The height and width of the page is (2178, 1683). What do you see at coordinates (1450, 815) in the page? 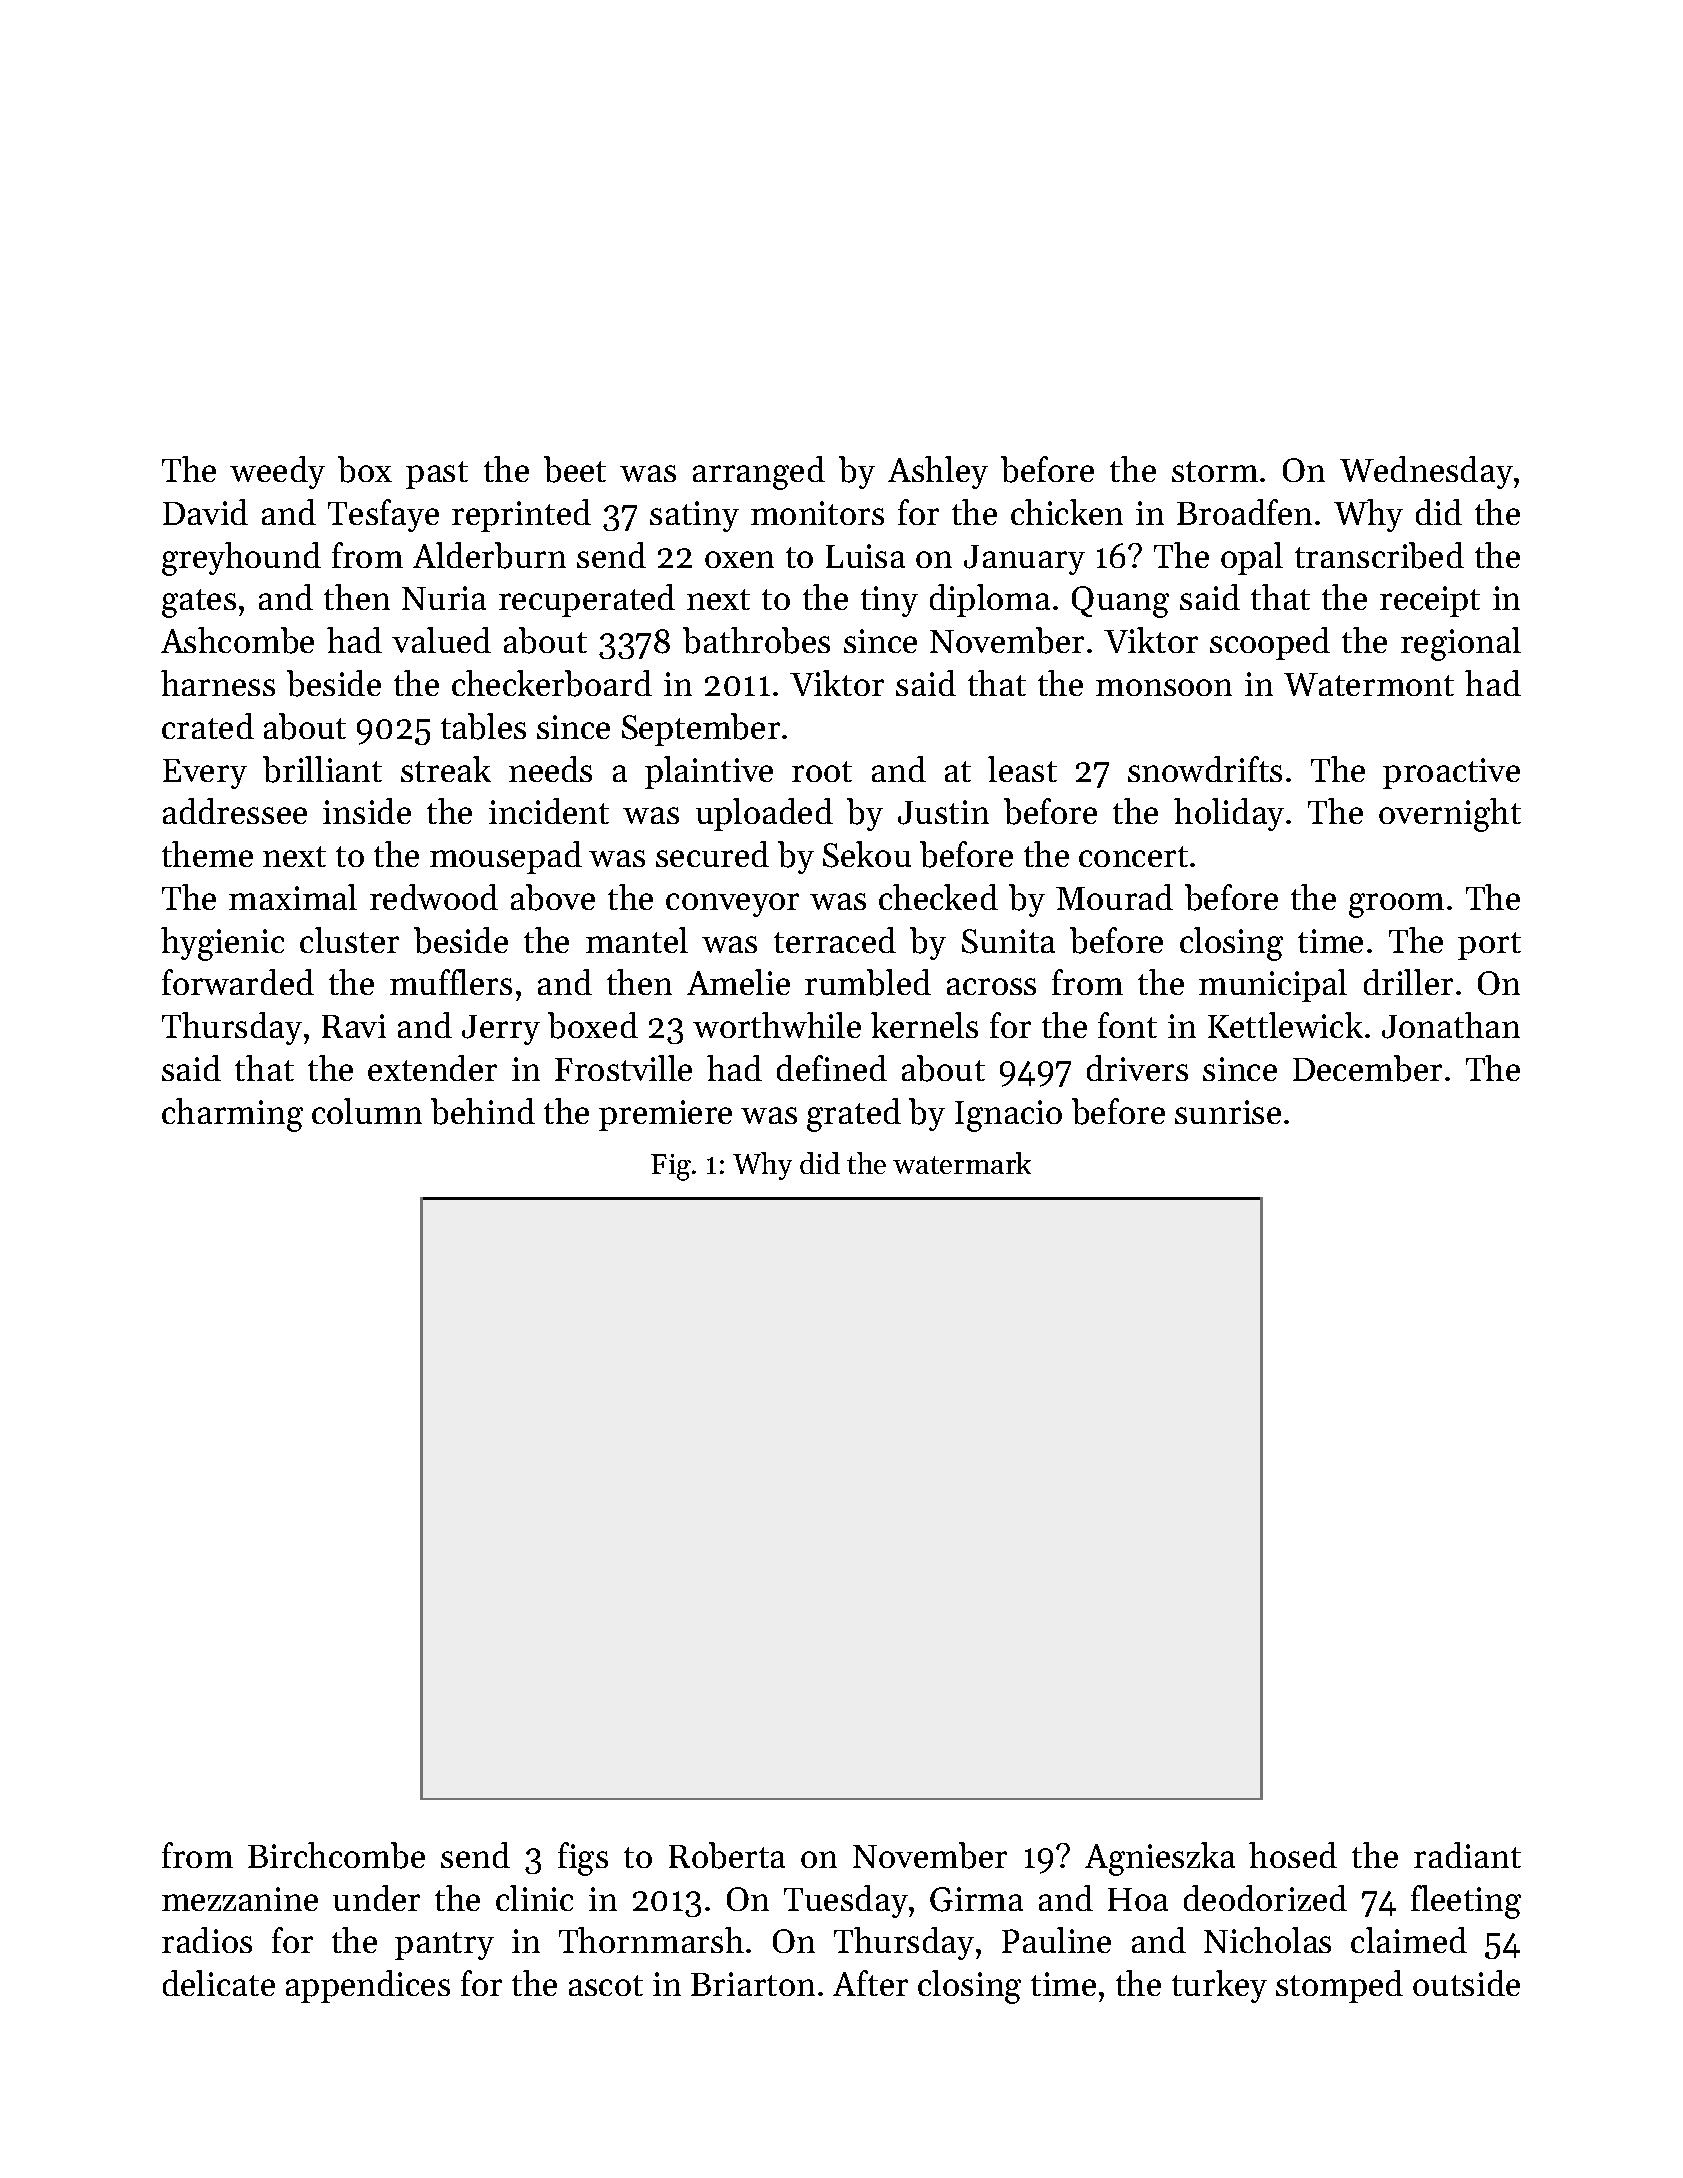
I see `overnight` at bounding box center [1450, 815].
